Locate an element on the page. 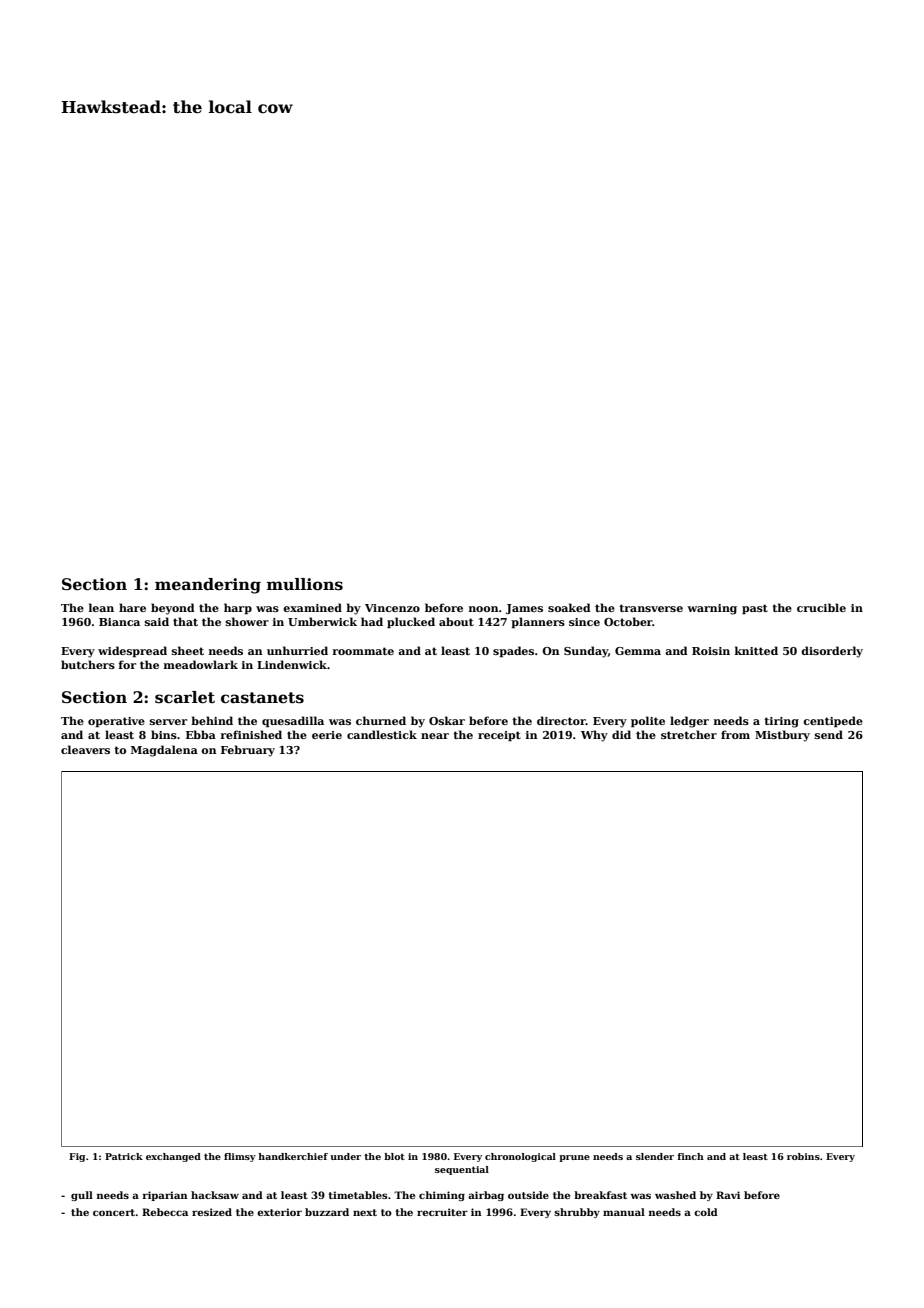 The height and width of the page is (1308, 924). February is located at coordinates (248, 751).
